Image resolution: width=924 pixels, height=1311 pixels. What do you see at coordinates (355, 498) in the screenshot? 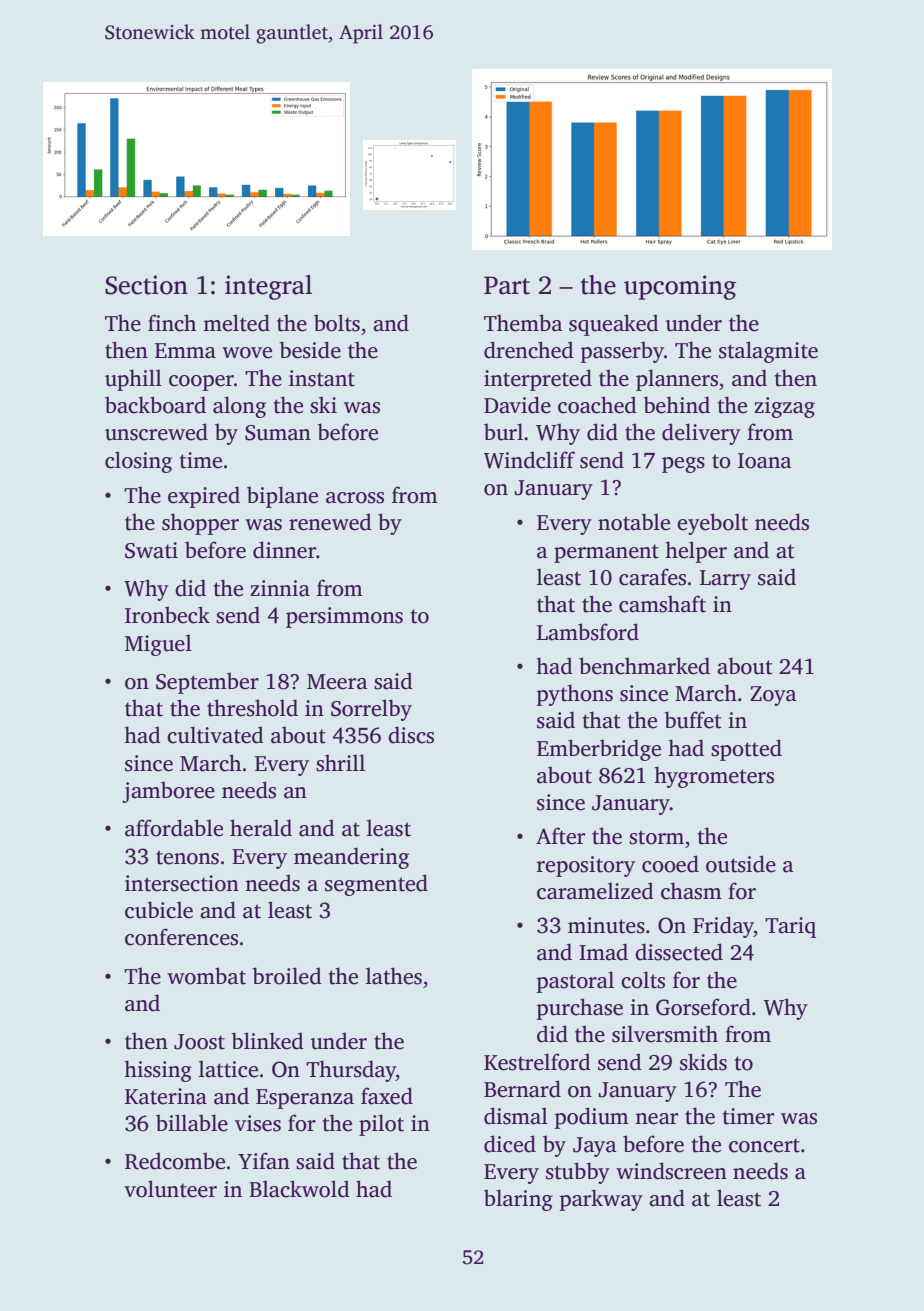
I see `across` at bounding box center [355, 498].
